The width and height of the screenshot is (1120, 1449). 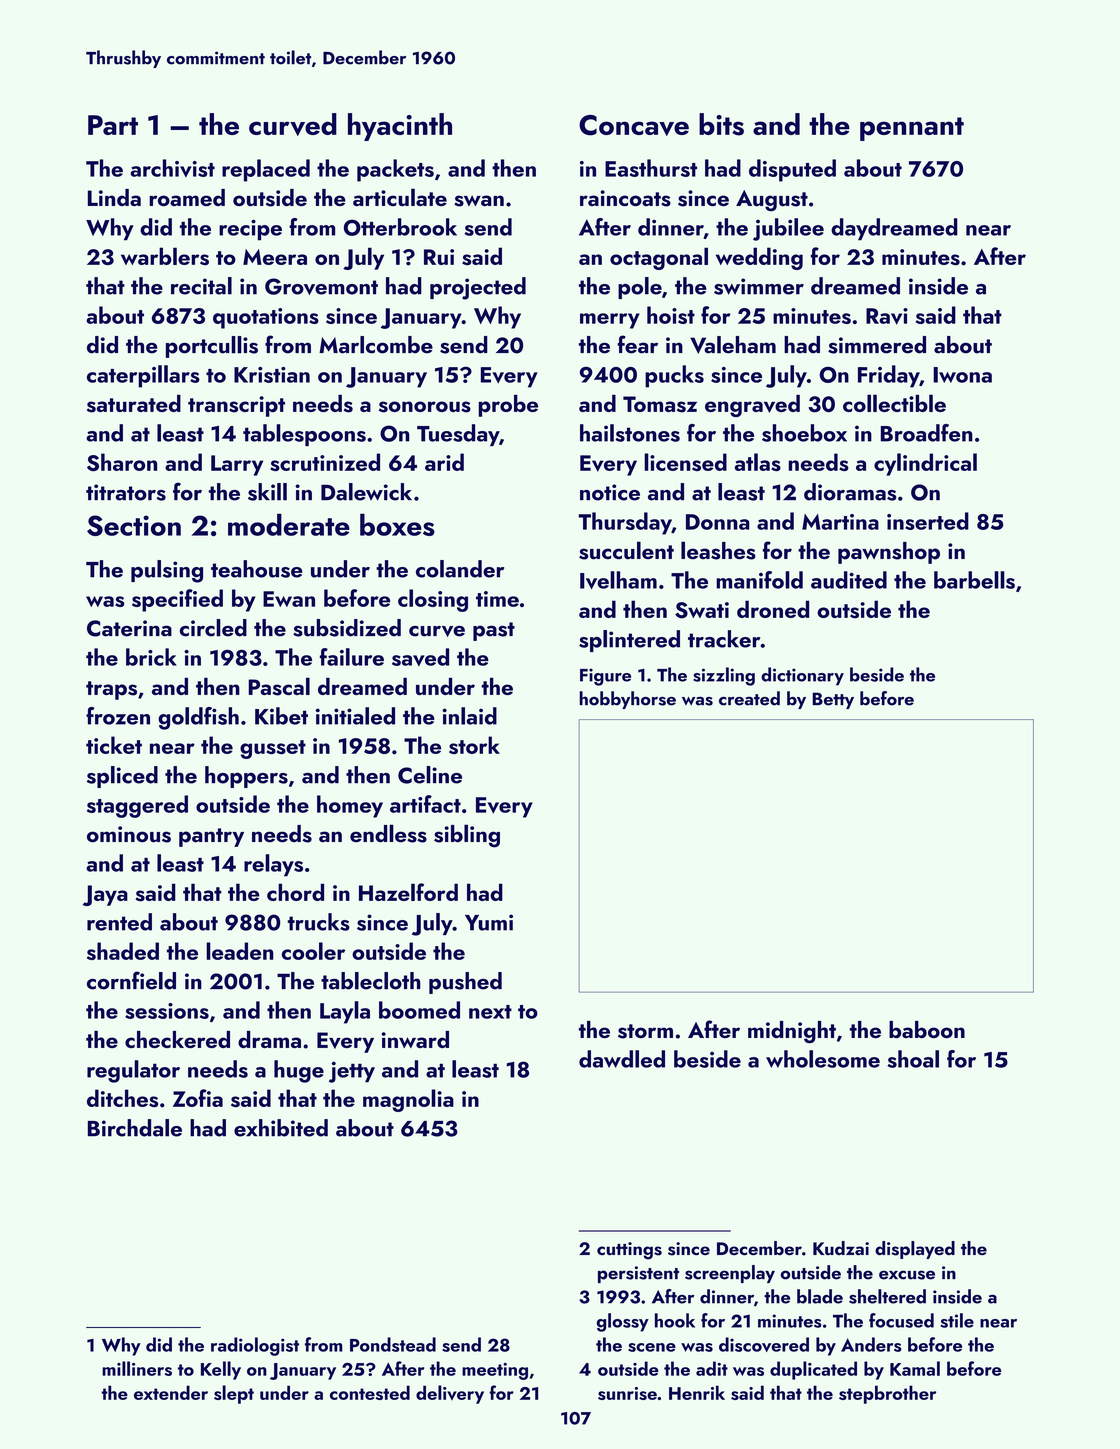 What do you see at coordinates (927, 1029) in the screenshot?
I see `baboon` at bounding box center [927, 1029].
